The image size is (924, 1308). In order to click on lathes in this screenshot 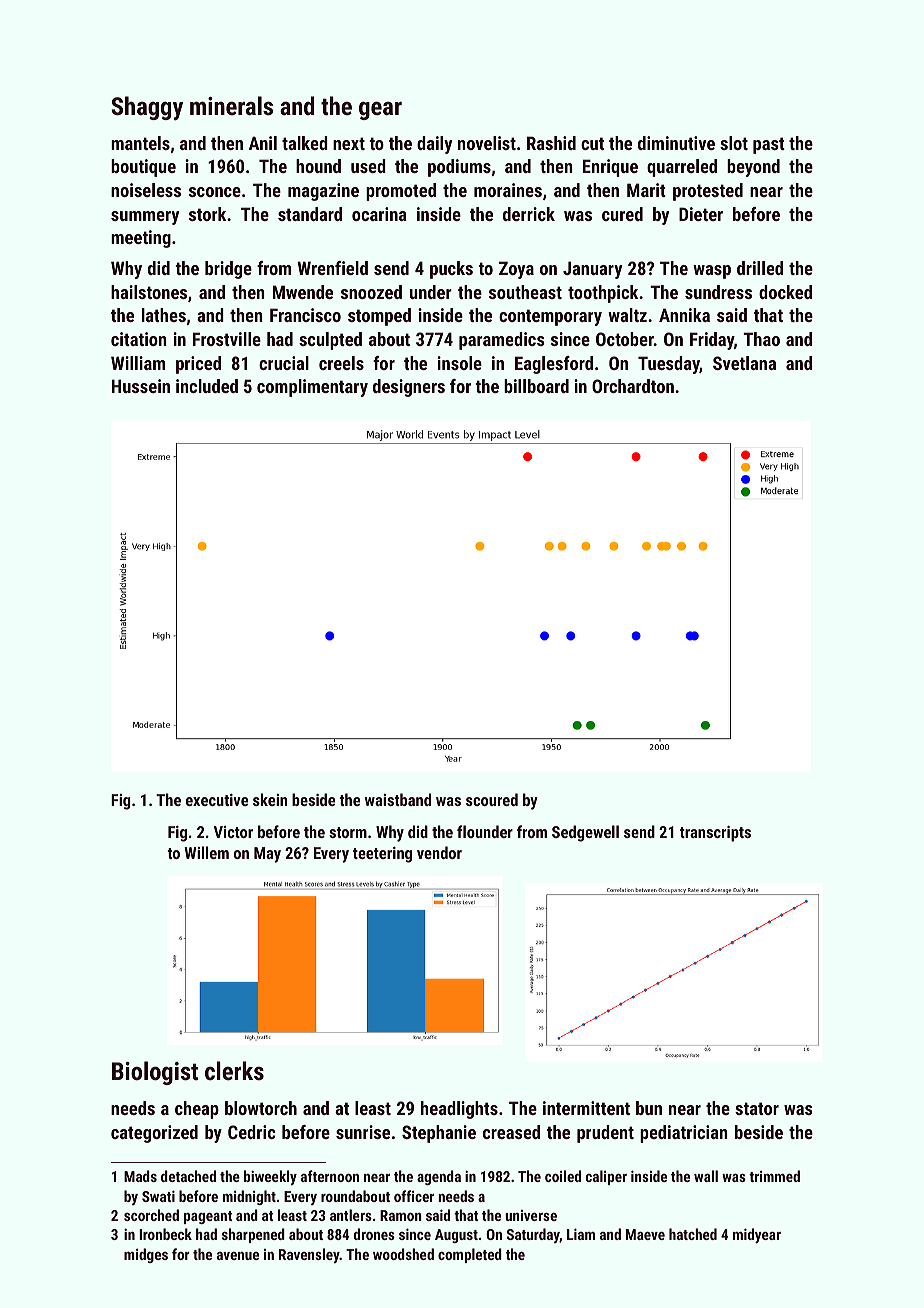, I will do `click(164, 315)`.
